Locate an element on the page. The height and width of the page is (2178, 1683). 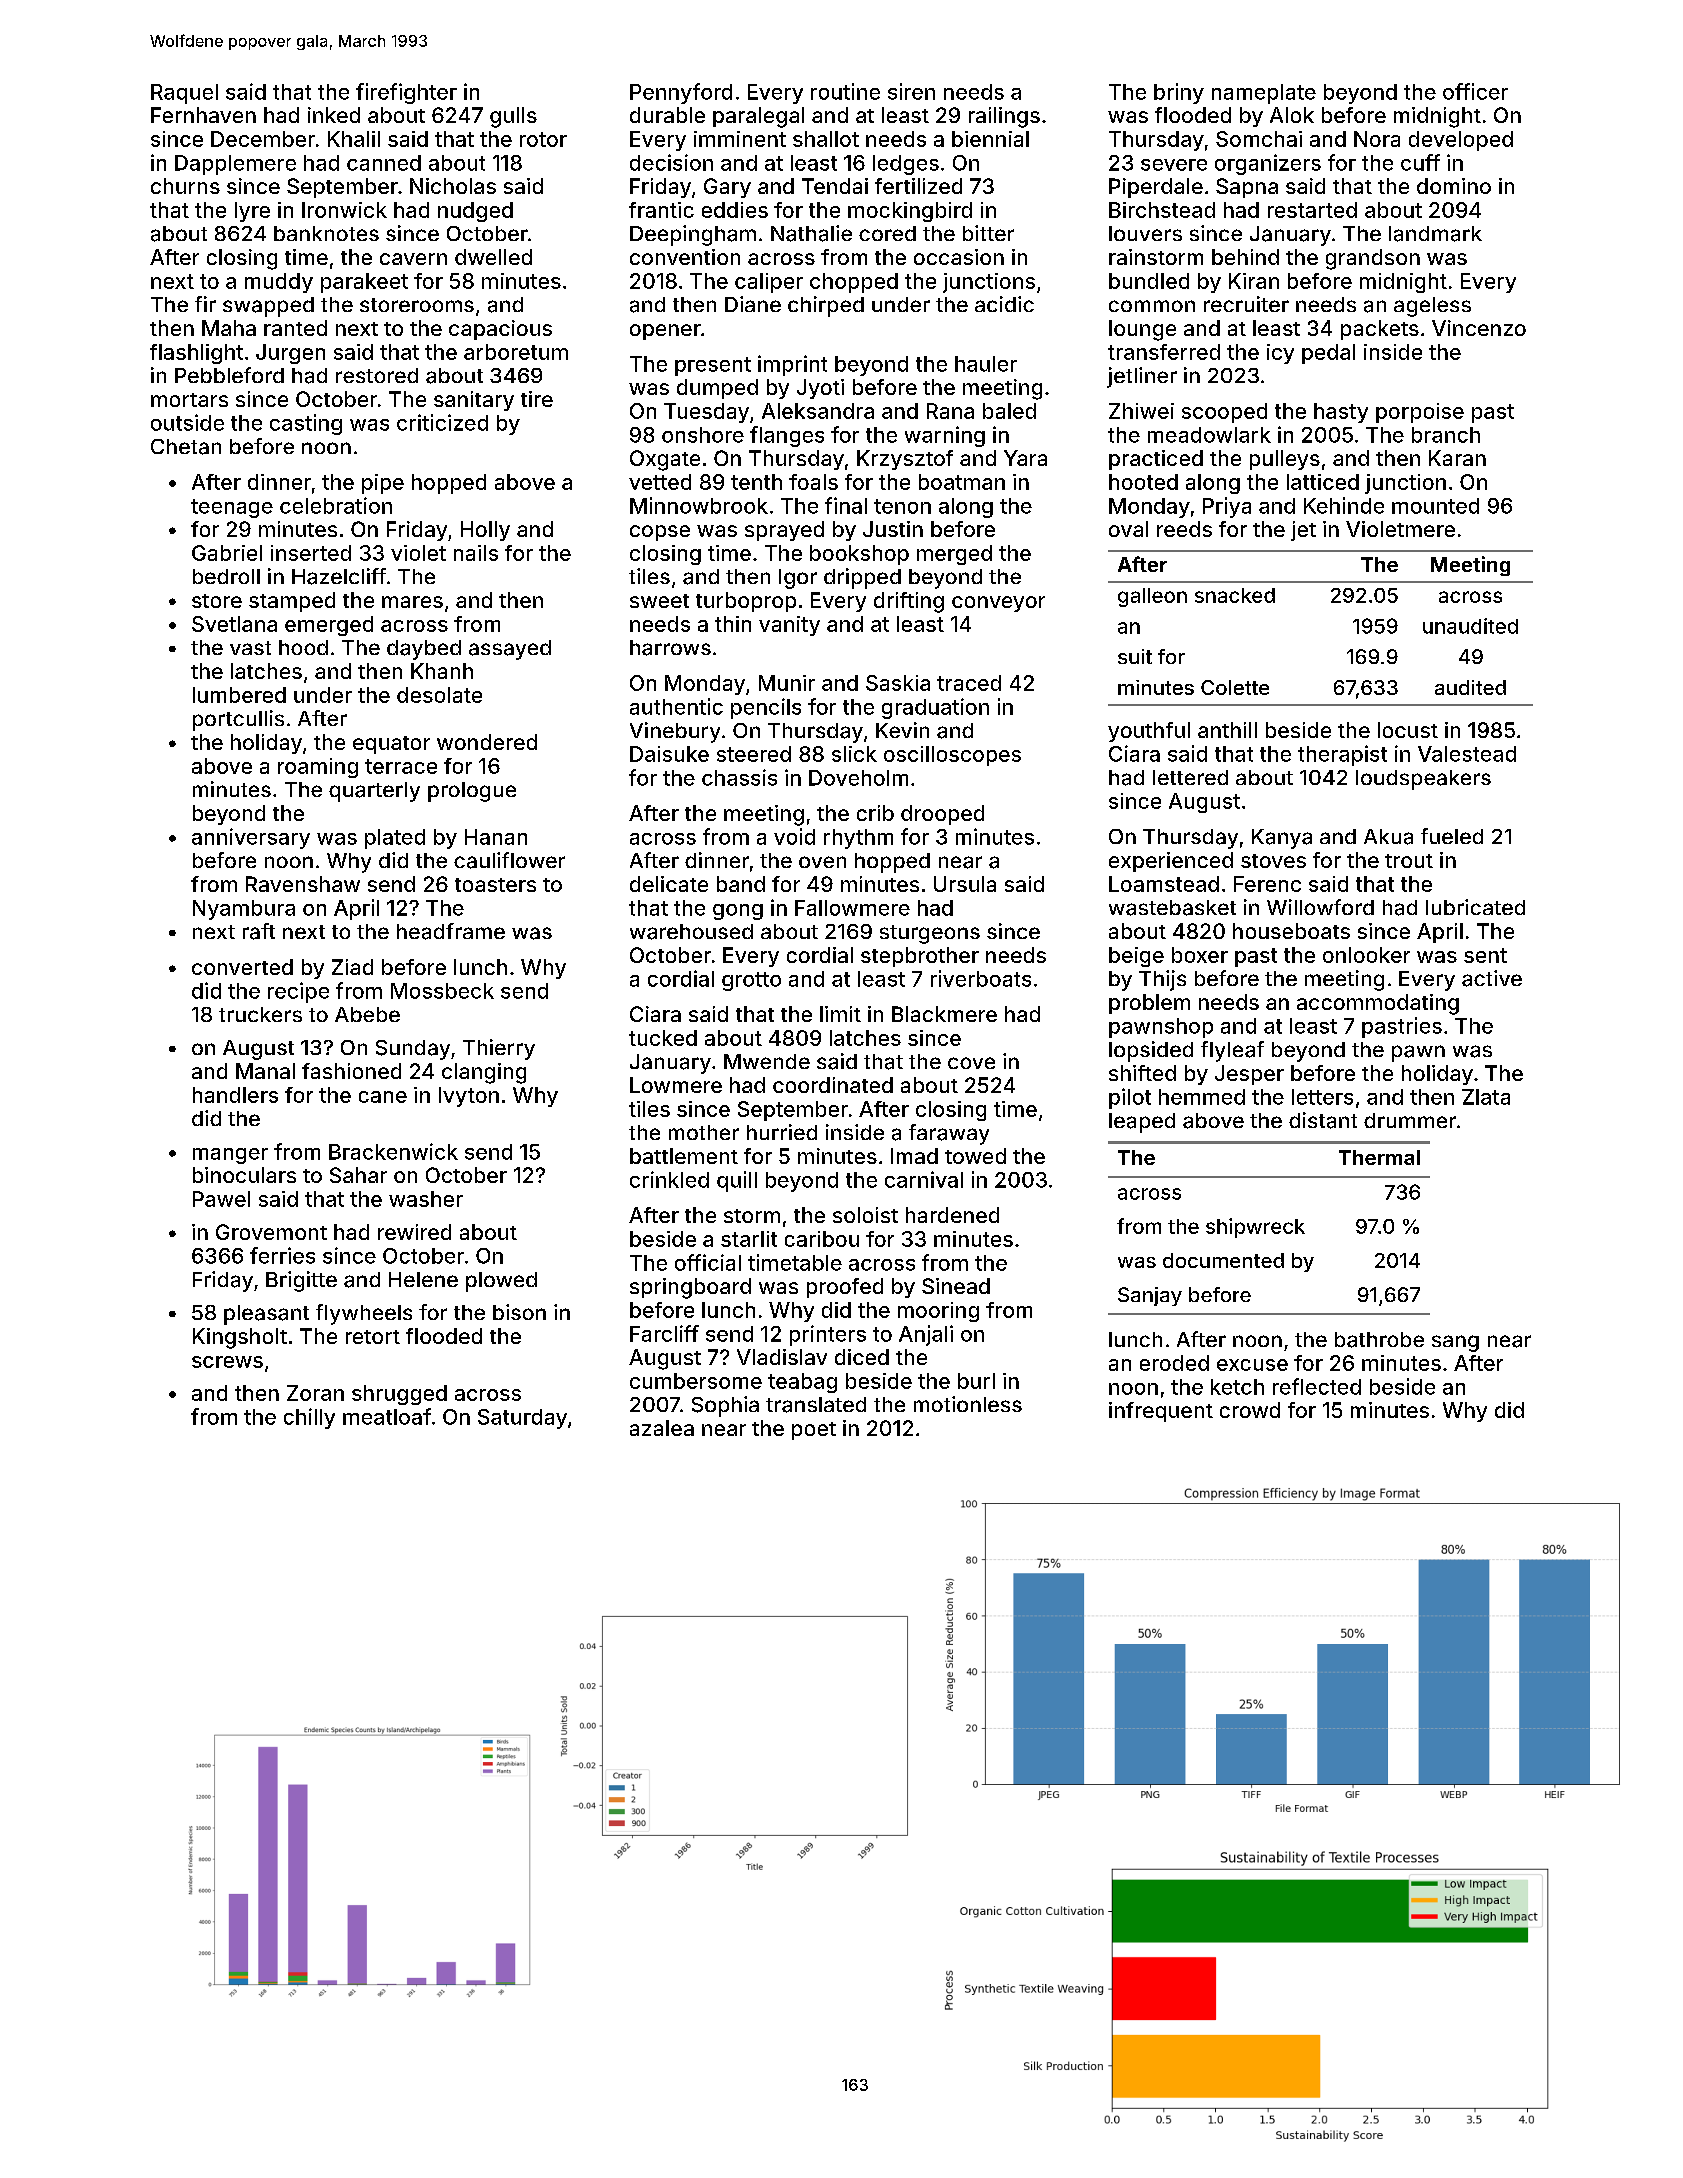
lopsided is located at coordinates (1151, 1051).
